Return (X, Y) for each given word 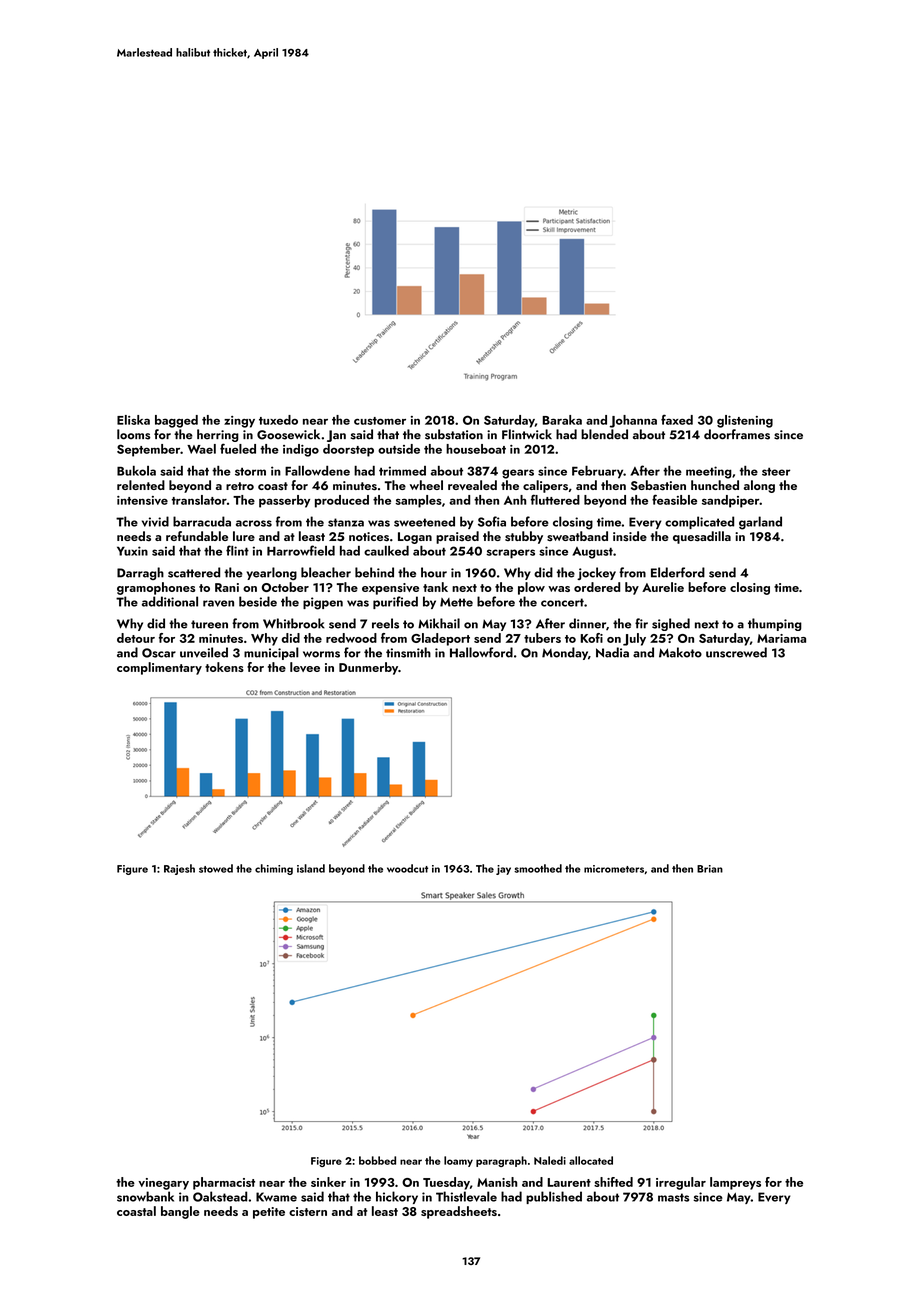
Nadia (612, 652)
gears (518, 474)
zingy (239, 422)
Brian (710, 869)
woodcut (407, 868)
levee (305, 667)
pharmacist (224, 1183)
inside (630, 536)
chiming (274, 869)
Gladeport (440, 639)
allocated (591, 1160)
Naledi (550, 1160)
